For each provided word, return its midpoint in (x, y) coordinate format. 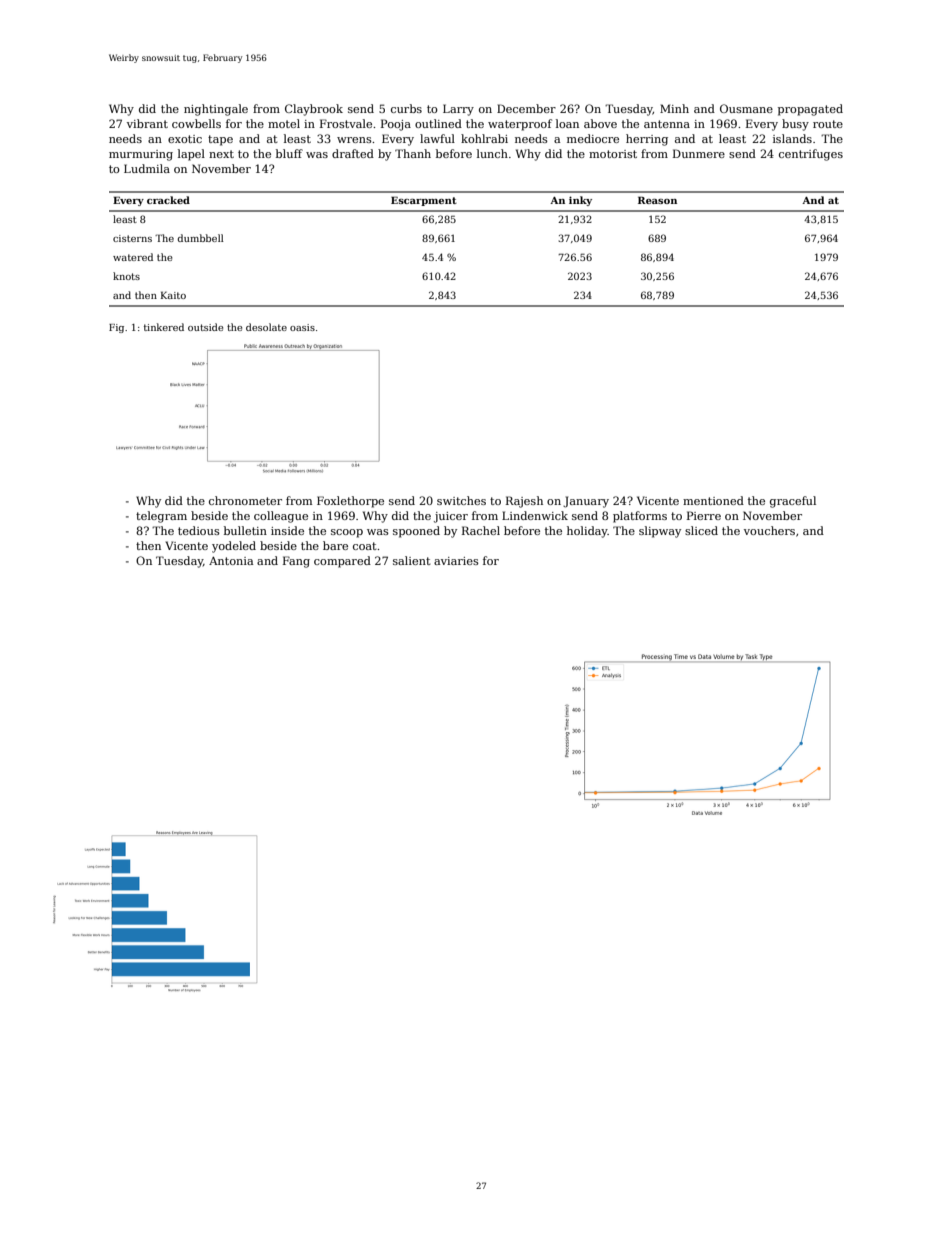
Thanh (413, 153)
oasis (302, 327)
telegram (161, 517)
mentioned (713, 500)
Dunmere (699, 153)
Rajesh (524, 502)
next (221, 154)
